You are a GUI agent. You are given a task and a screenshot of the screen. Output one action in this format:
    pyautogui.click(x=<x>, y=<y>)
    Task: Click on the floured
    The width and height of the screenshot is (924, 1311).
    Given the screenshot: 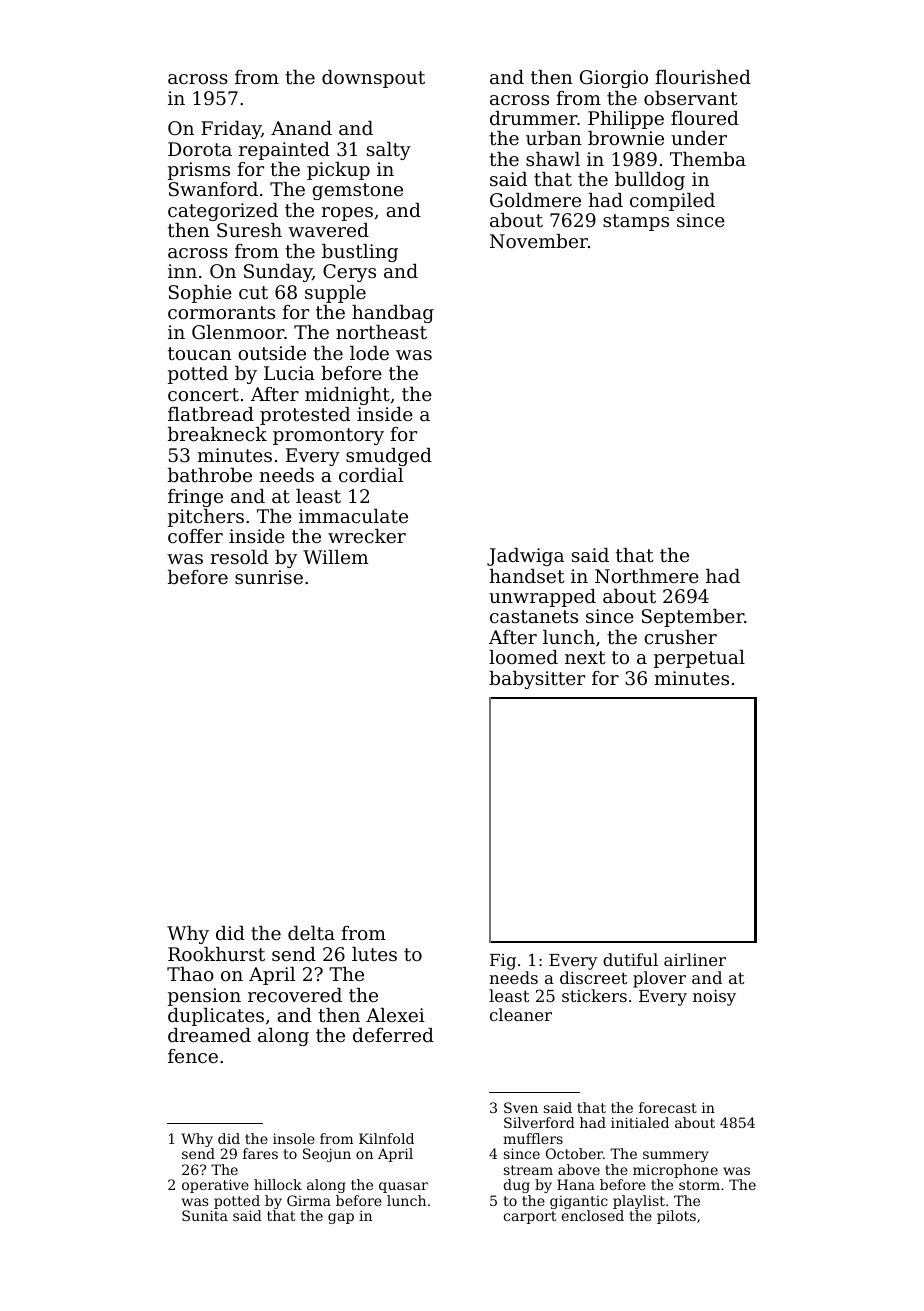 What is the action you would take?
    pyautogui.click(x=705, y=118)
